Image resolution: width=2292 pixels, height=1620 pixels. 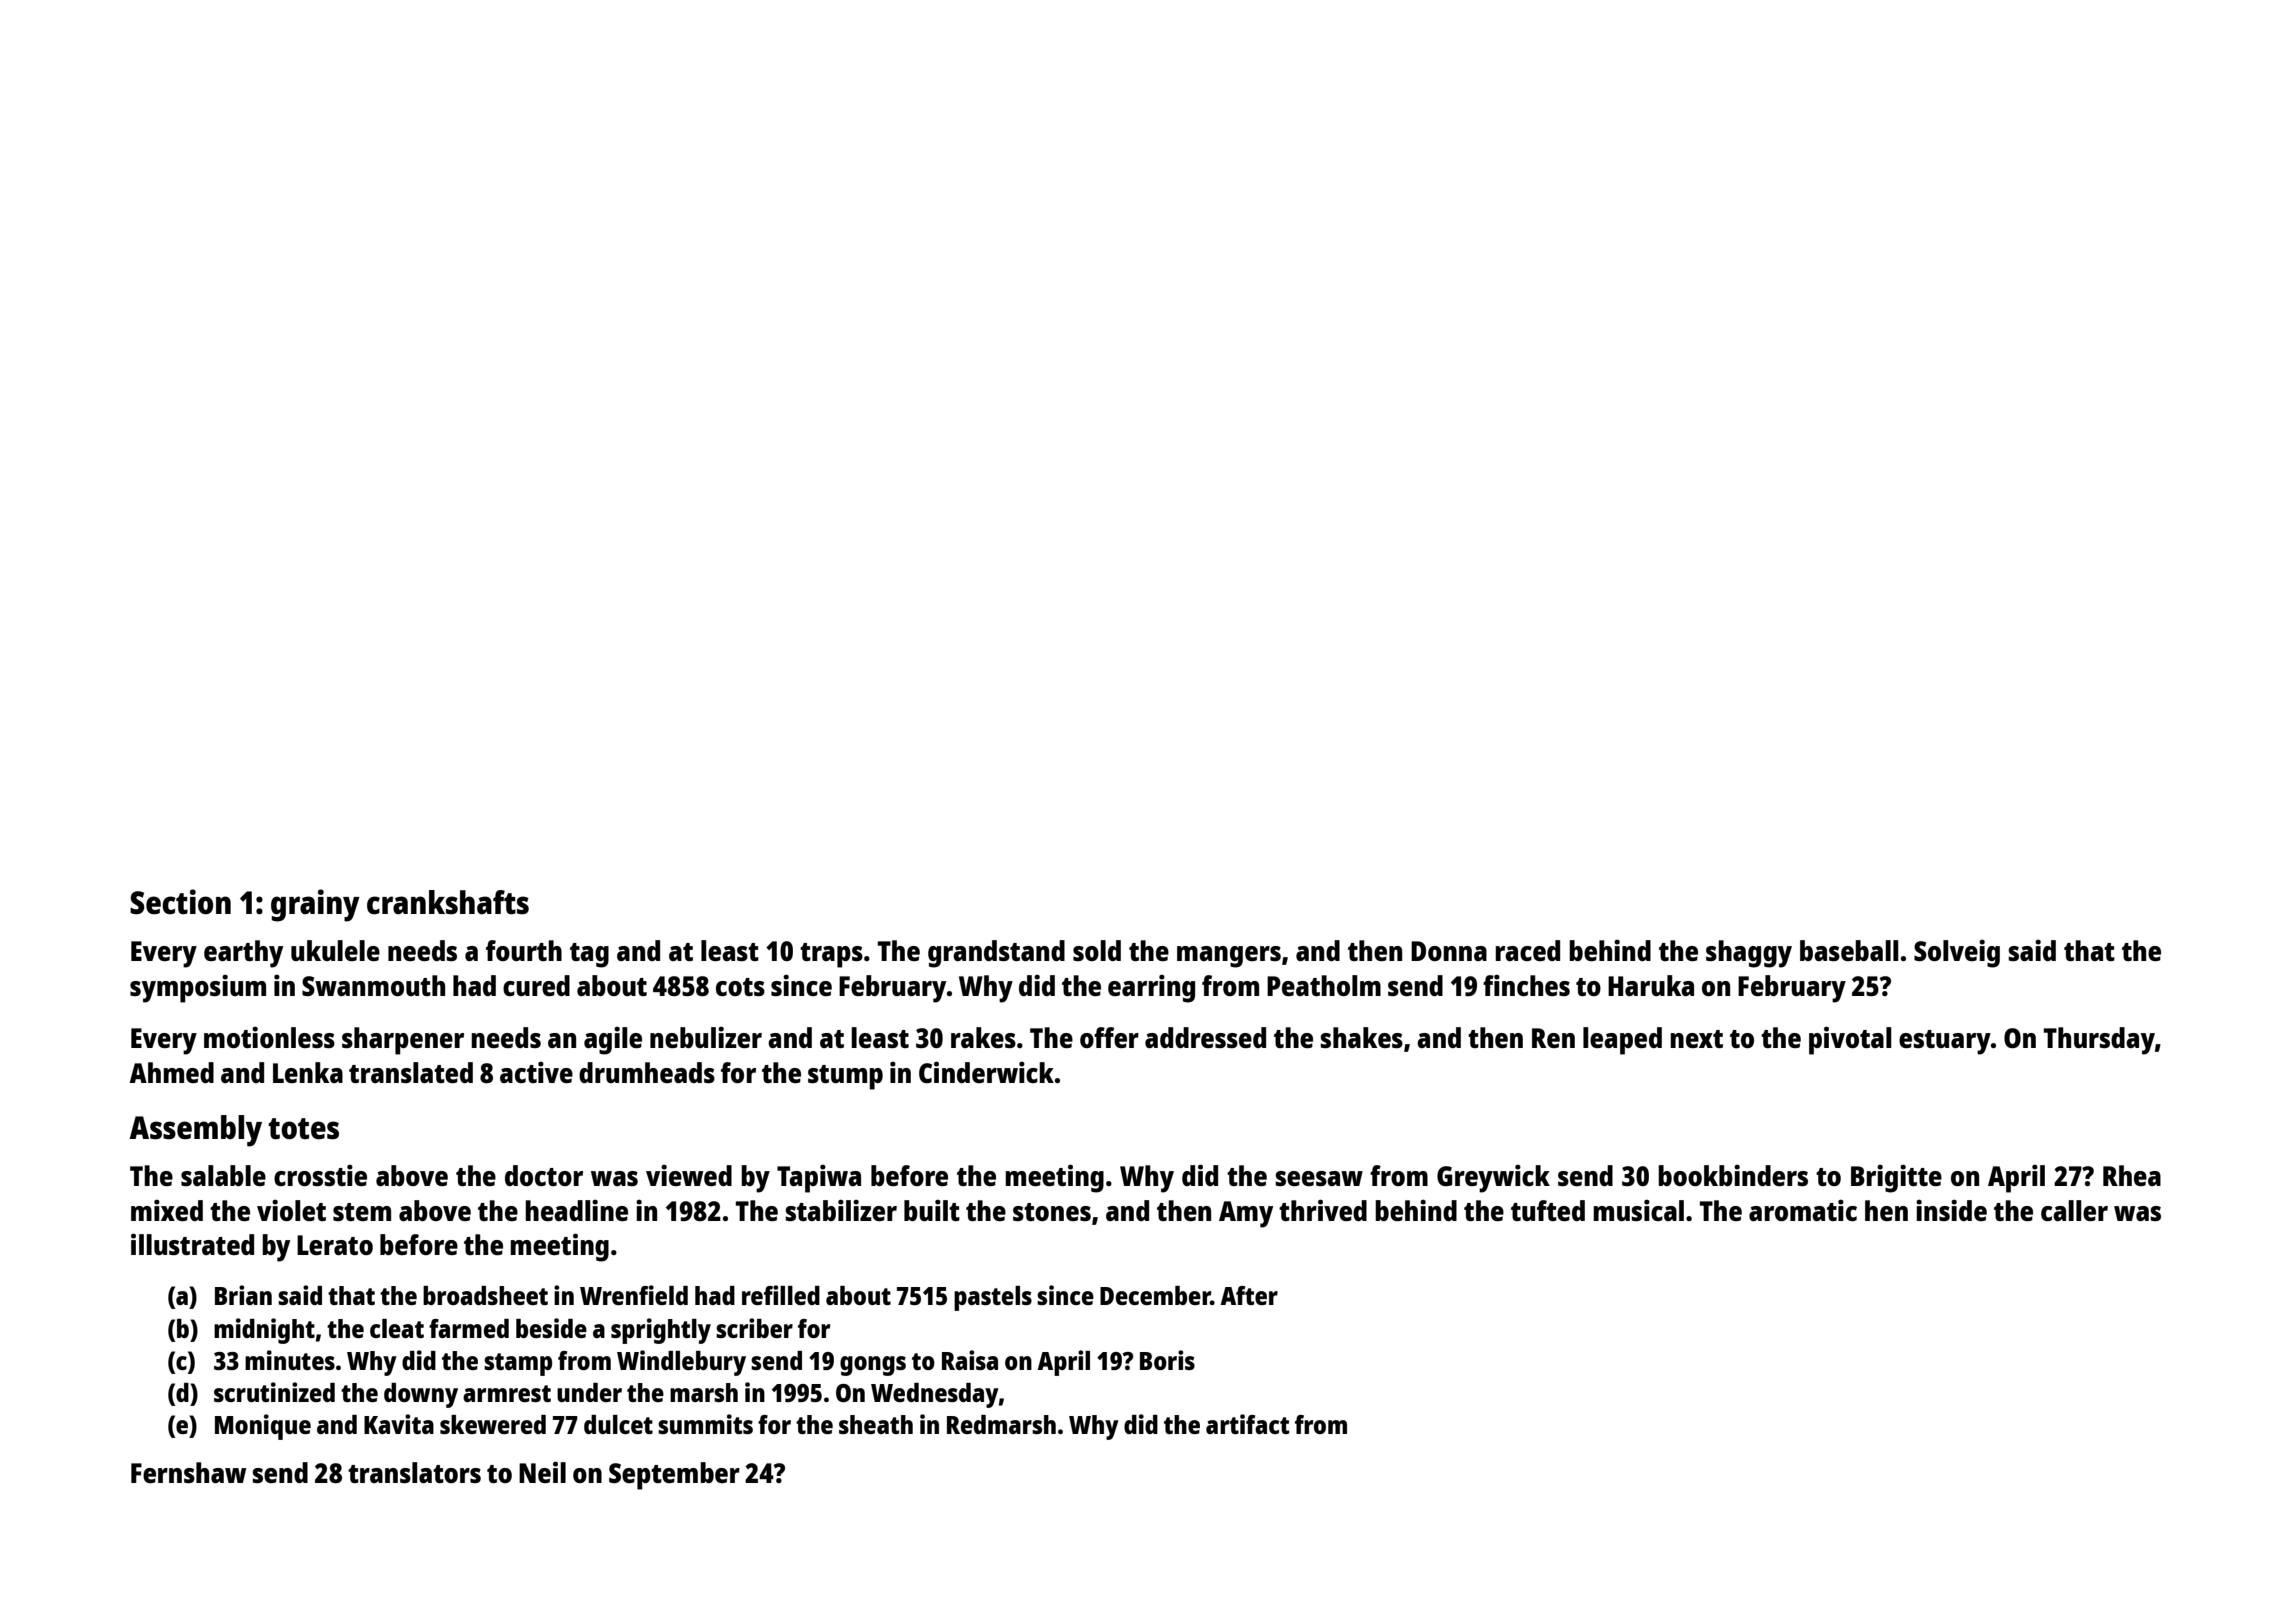 I want to click on minutes, so click(x=290, y=1360).
